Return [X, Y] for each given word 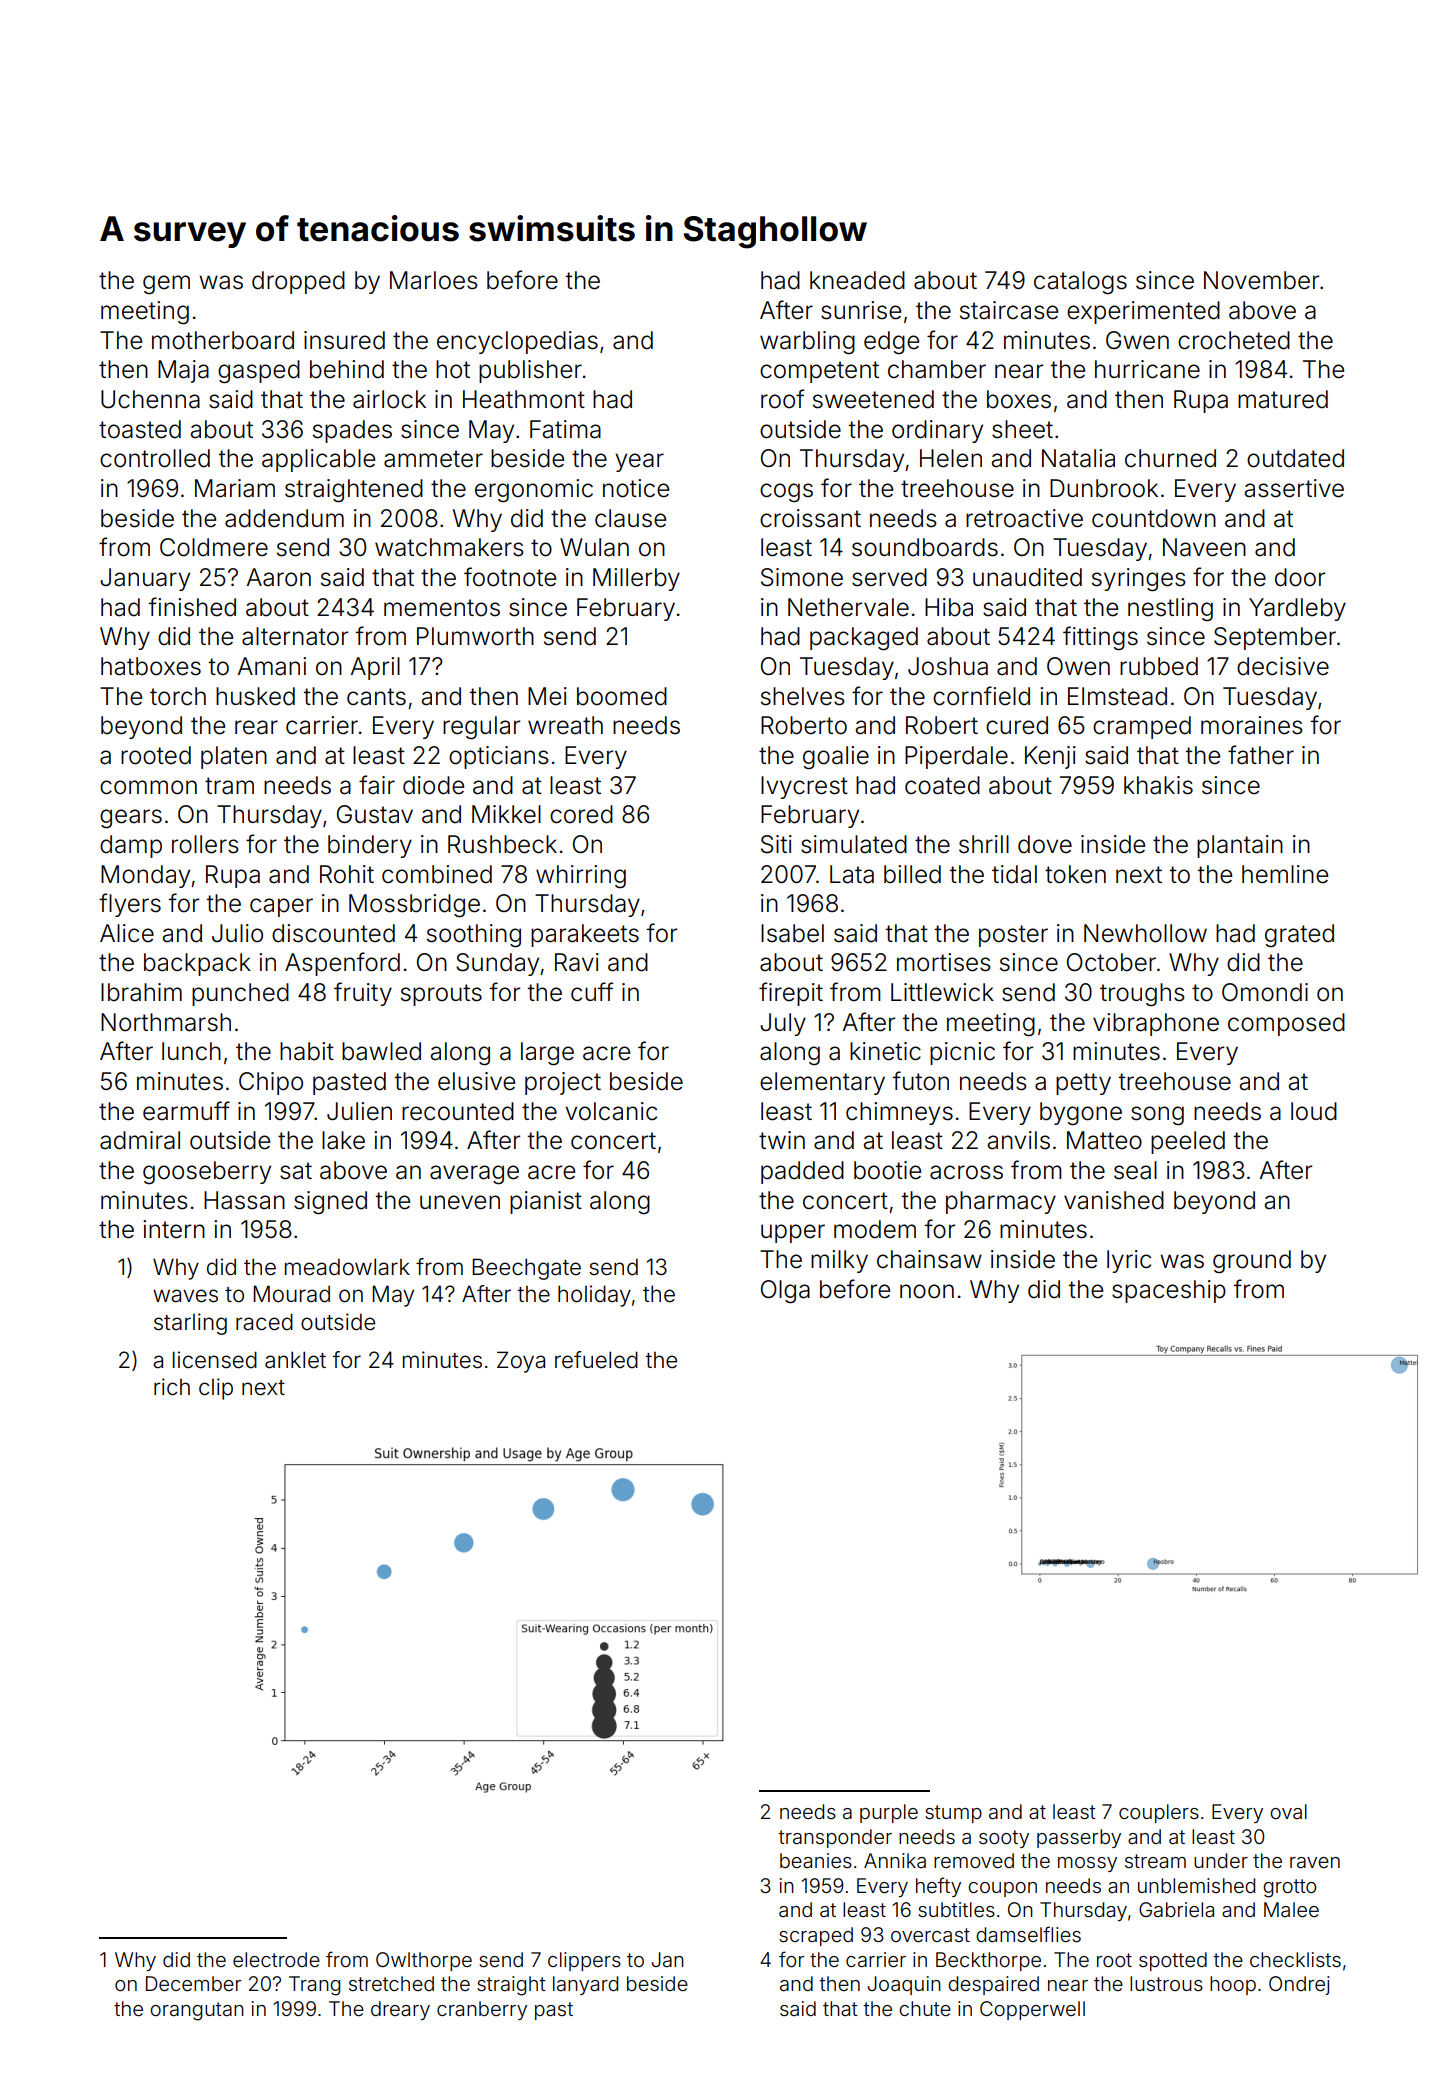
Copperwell [1032, 2010]
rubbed [1159, 666]
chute [925, 2008]
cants [376, 697]
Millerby [636, 579]
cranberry [482, 2010]
